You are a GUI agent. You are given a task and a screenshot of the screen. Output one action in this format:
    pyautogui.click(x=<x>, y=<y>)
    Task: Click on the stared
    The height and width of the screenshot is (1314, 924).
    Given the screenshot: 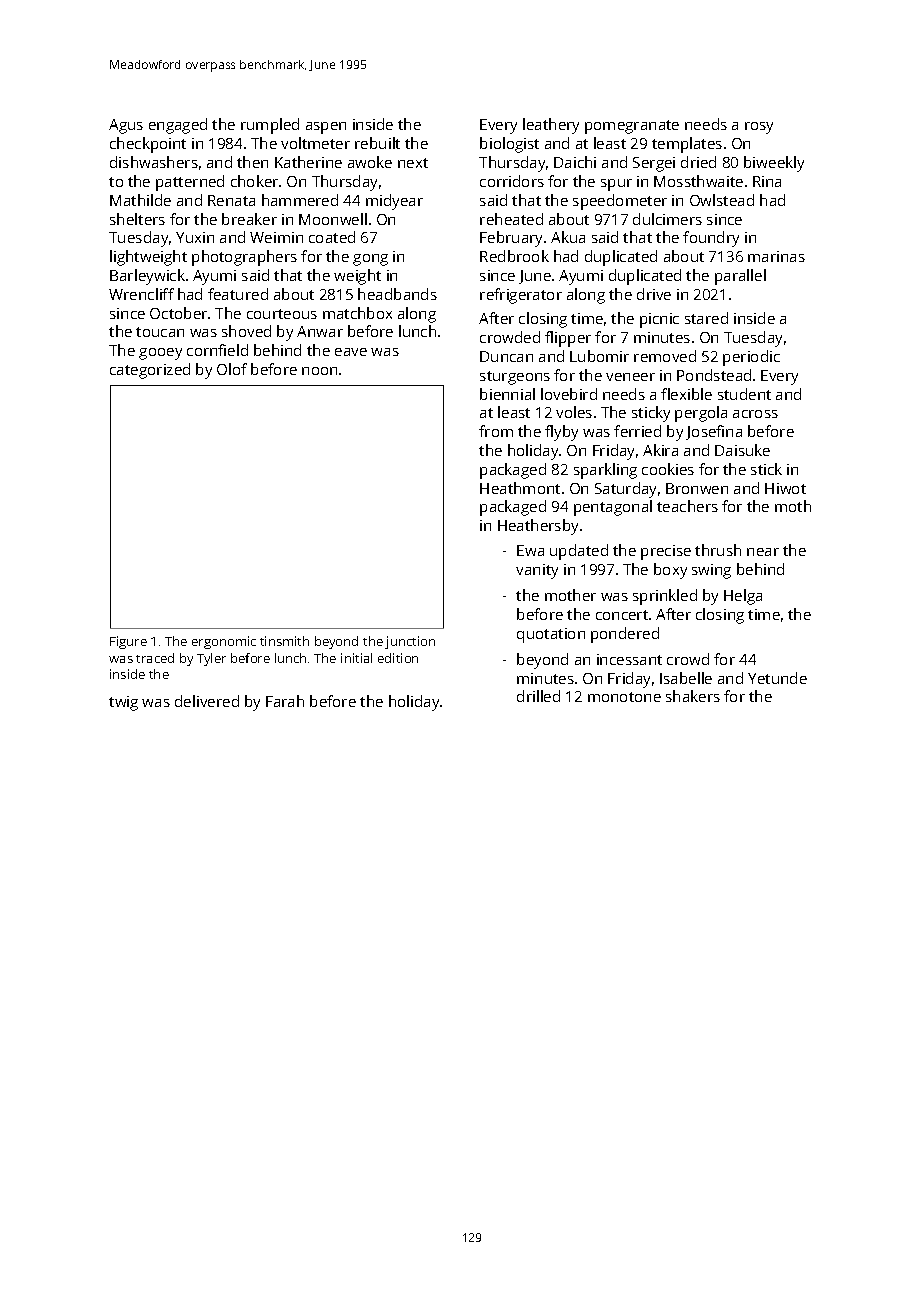 What is the action you would take?
    pyautogui.click(x=706, y=318)
